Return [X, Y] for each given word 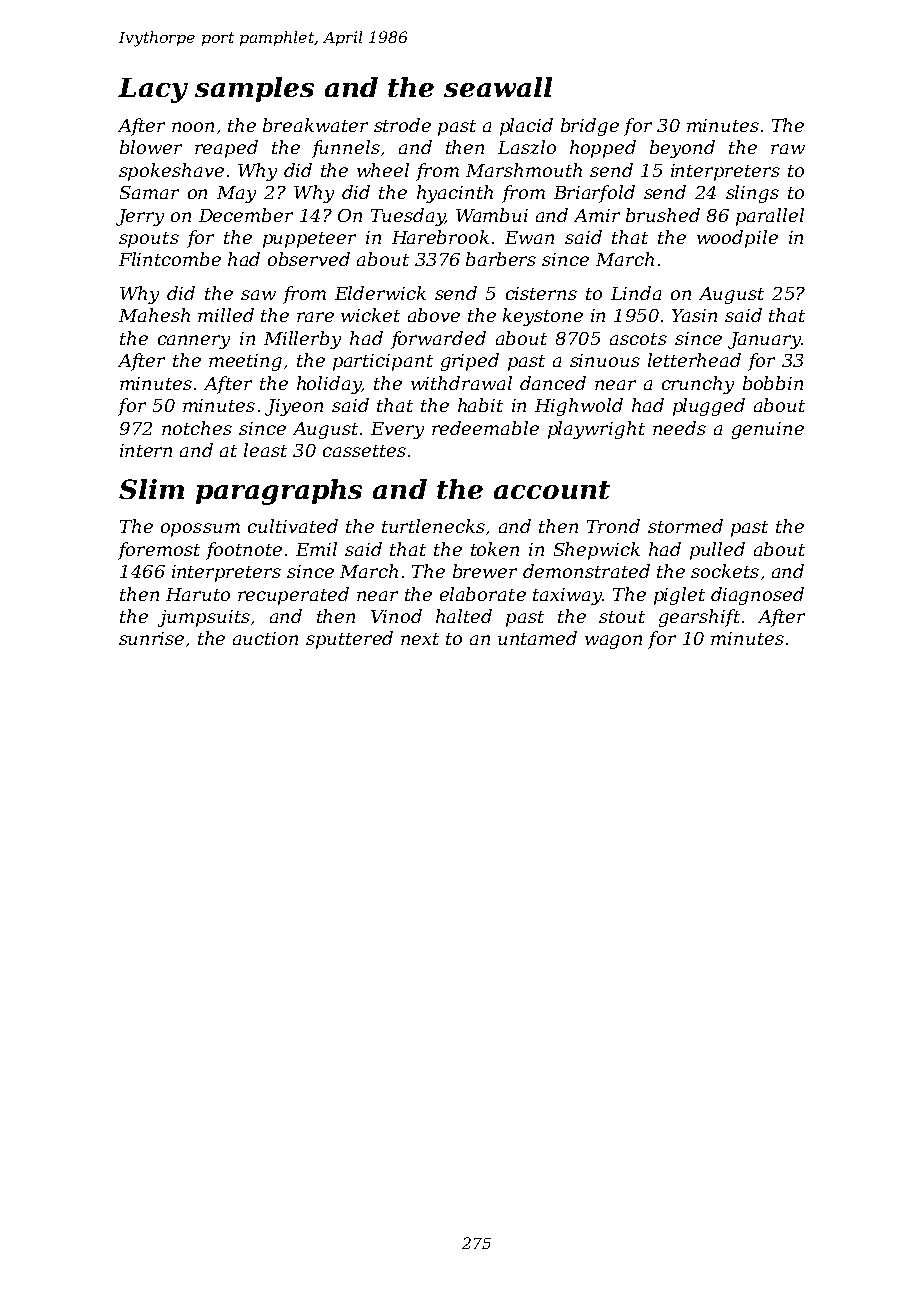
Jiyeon [294, 407]
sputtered [349, 640]
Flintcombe [170, 259]
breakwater [315, 125]
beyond [682, 149]
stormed [685, 526]
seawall [498, 87]
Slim [151, 489]
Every [397, 430]
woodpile [737, 239]
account [552, 490]
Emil [316, 549]
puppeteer [309, 240]
